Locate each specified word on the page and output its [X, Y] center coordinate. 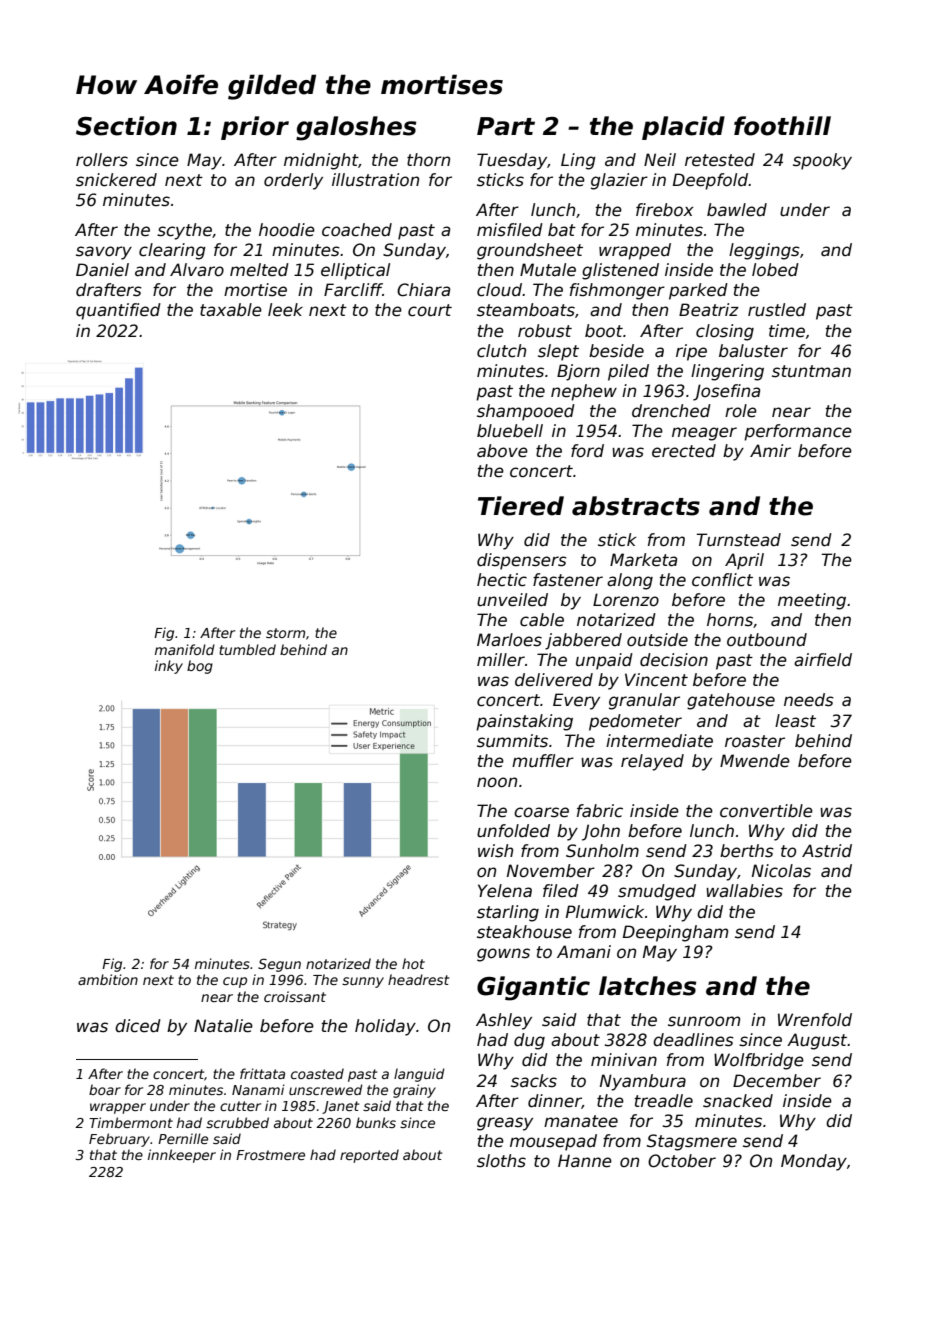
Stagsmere [692, 1142]
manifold [185, 649]
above [502, 451]
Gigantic [533, 988]
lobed [775, 270]
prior [255, 128]
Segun [279, 965]
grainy [414, 1091]
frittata [262, 1073]
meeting [812, 601]
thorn [428, 160]
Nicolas [781, 871]
